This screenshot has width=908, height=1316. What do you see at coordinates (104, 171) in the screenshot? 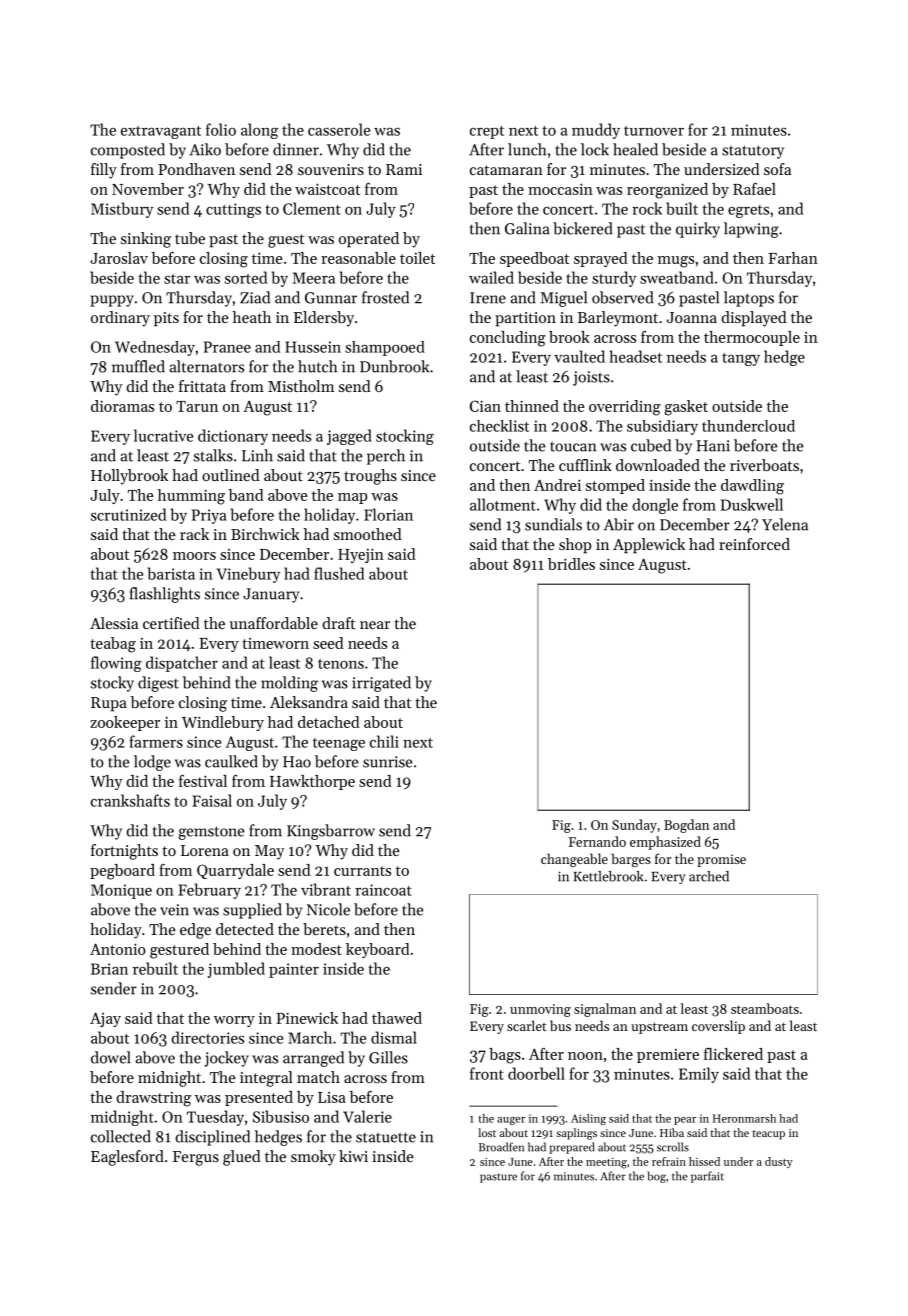
I see `filly` at bounding box center [104, 171].
